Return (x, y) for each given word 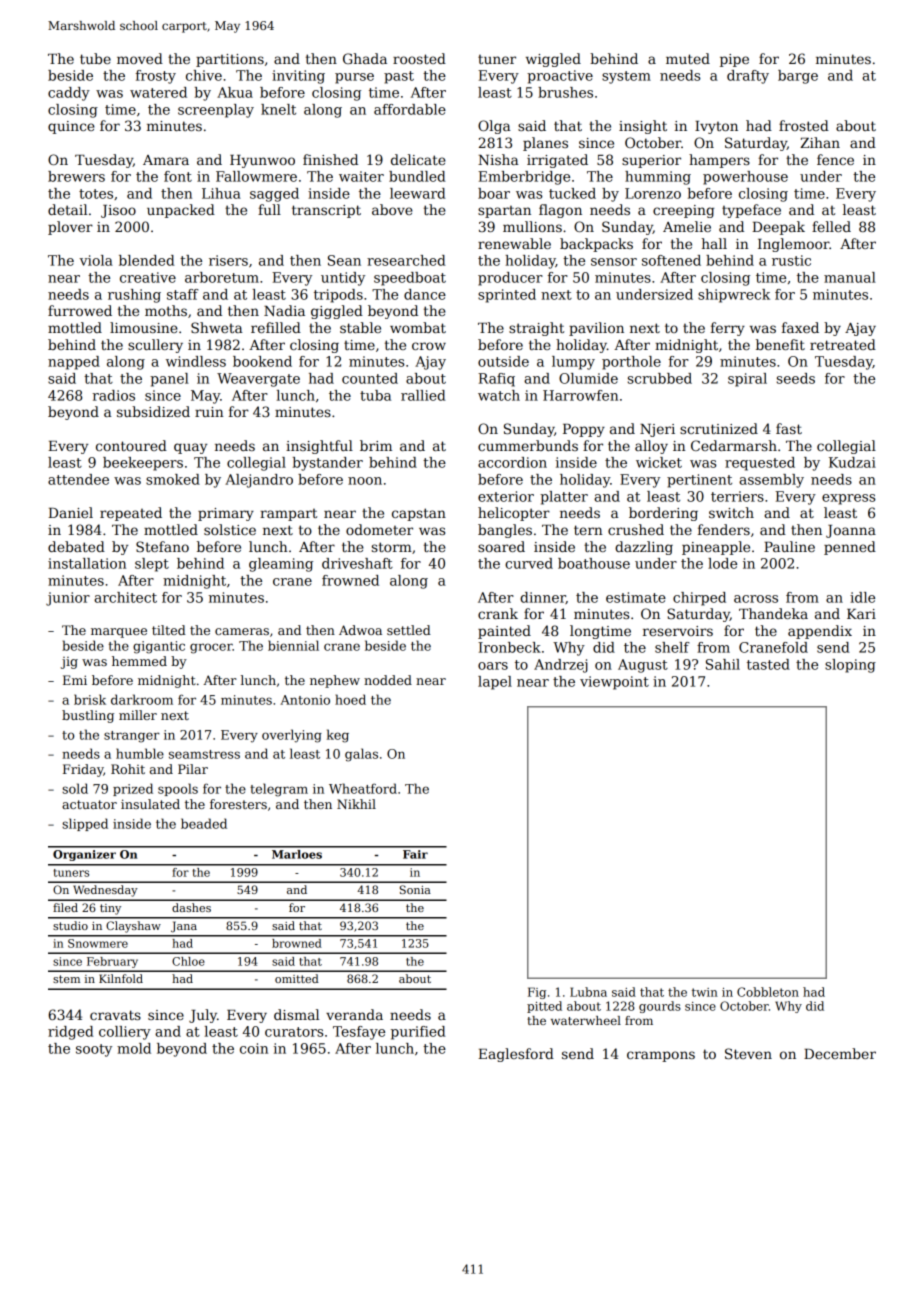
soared (501, 546)
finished (330, 159)
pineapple (716, 548)
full (269, 209)
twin (705, 992)
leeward (417, 193)
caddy (69, 94)
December (840, 1053)
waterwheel (586, 1020)
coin (254, 1048)
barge (798, 77)
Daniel (70, 512)
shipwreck (734, 296)
